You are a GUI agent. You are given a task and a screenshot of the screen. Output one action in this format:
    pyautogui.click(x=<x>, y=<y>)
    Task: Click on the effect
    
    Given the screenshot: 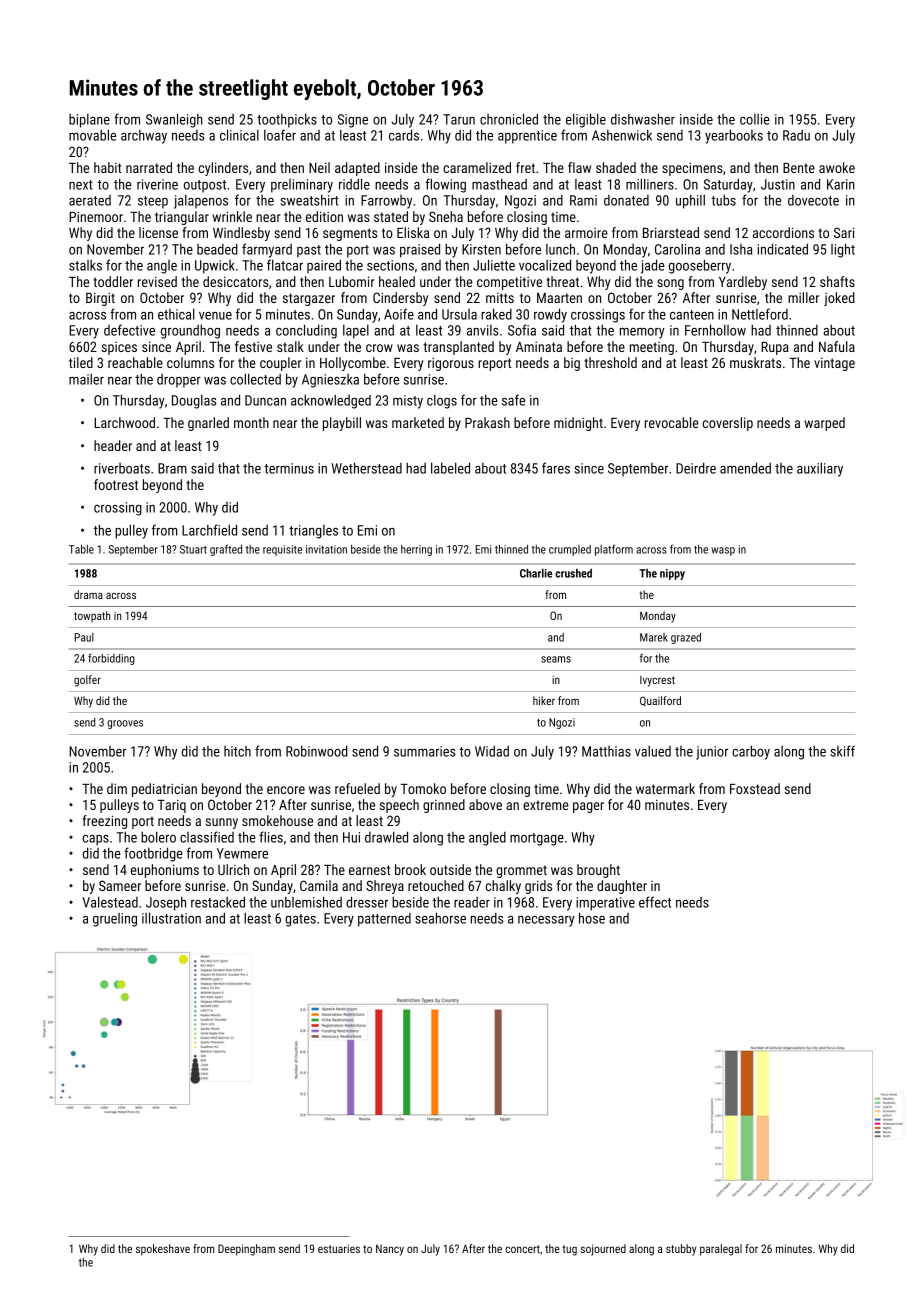 What is the action you would take?
    pyautogui.click(x=655, y=902)
